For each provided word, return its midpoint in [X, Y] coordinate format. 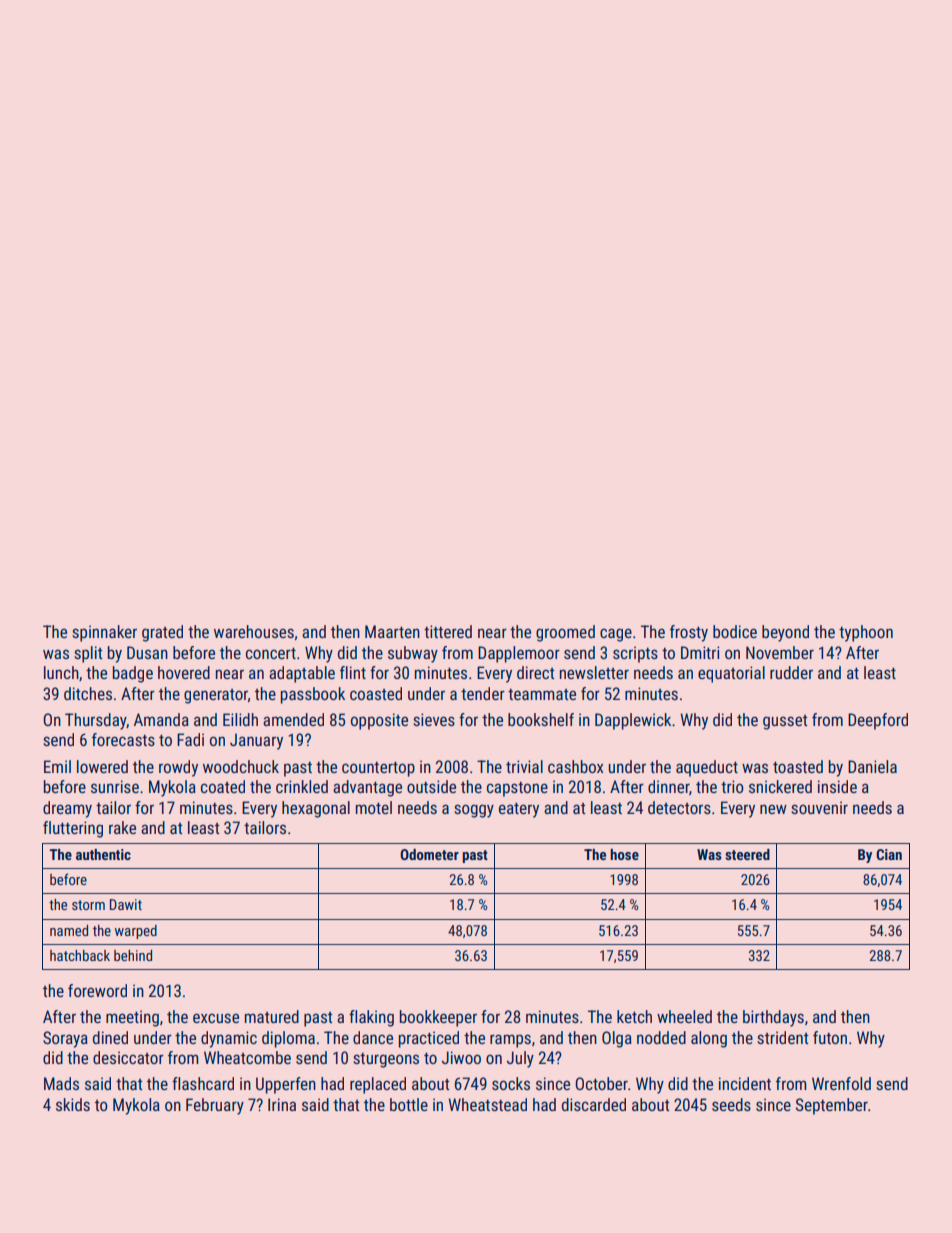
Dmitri [700, 652]
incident [745, 1083]
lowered [102, 766]
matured [272, 1016]
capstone [517, 789]
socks [511, 1083]
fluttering [73, 829]
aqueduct [707, 768]
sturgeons [386, 1060]
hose [625, 854]
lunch [61, 672]
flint [353, 672]
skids [73, 1104]
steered [747, 854]
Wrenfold [841, 1083]
